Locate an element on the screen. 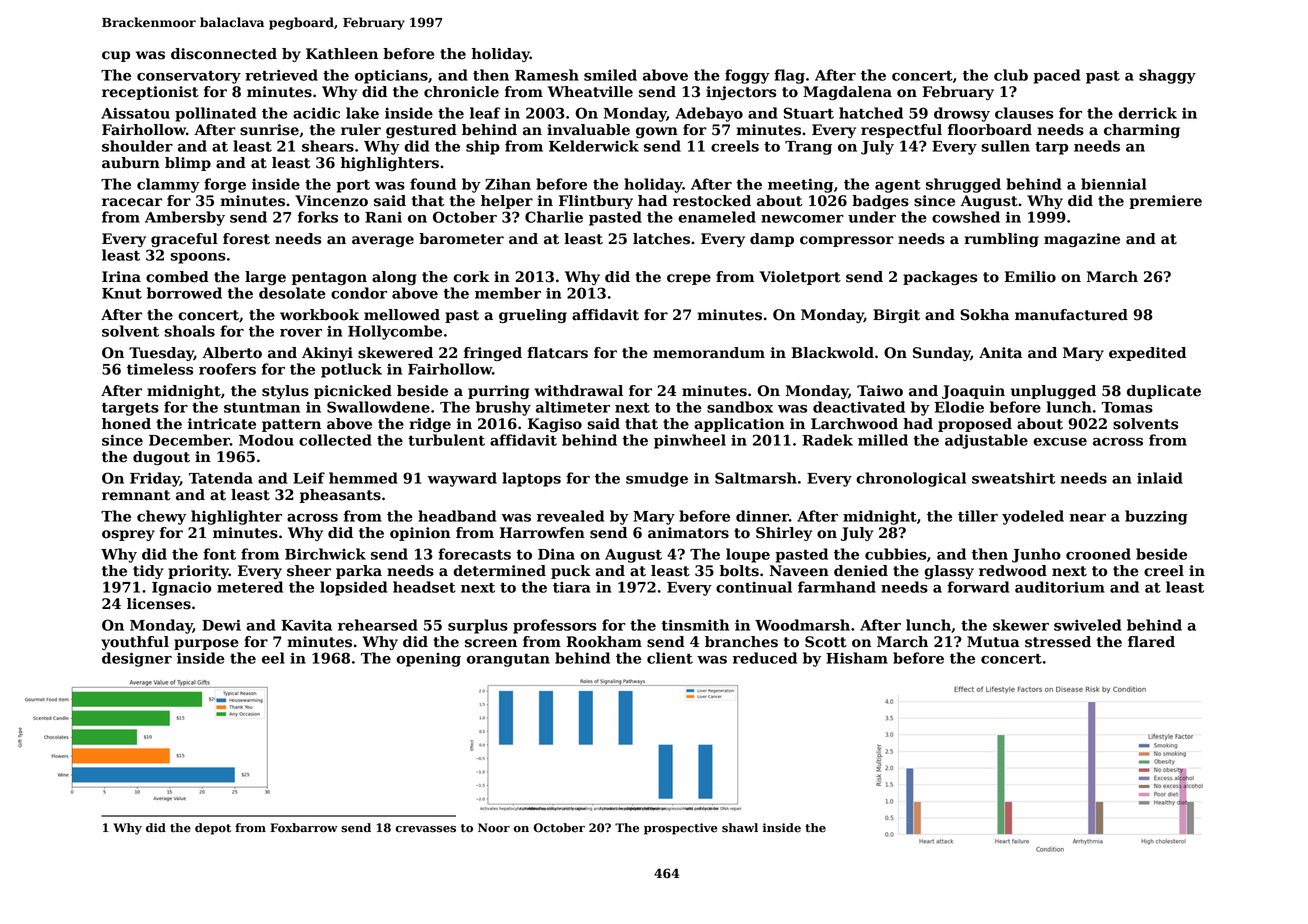 This screenshot has width=1308, height=924. crepe is located at coordinates (689, 279).
